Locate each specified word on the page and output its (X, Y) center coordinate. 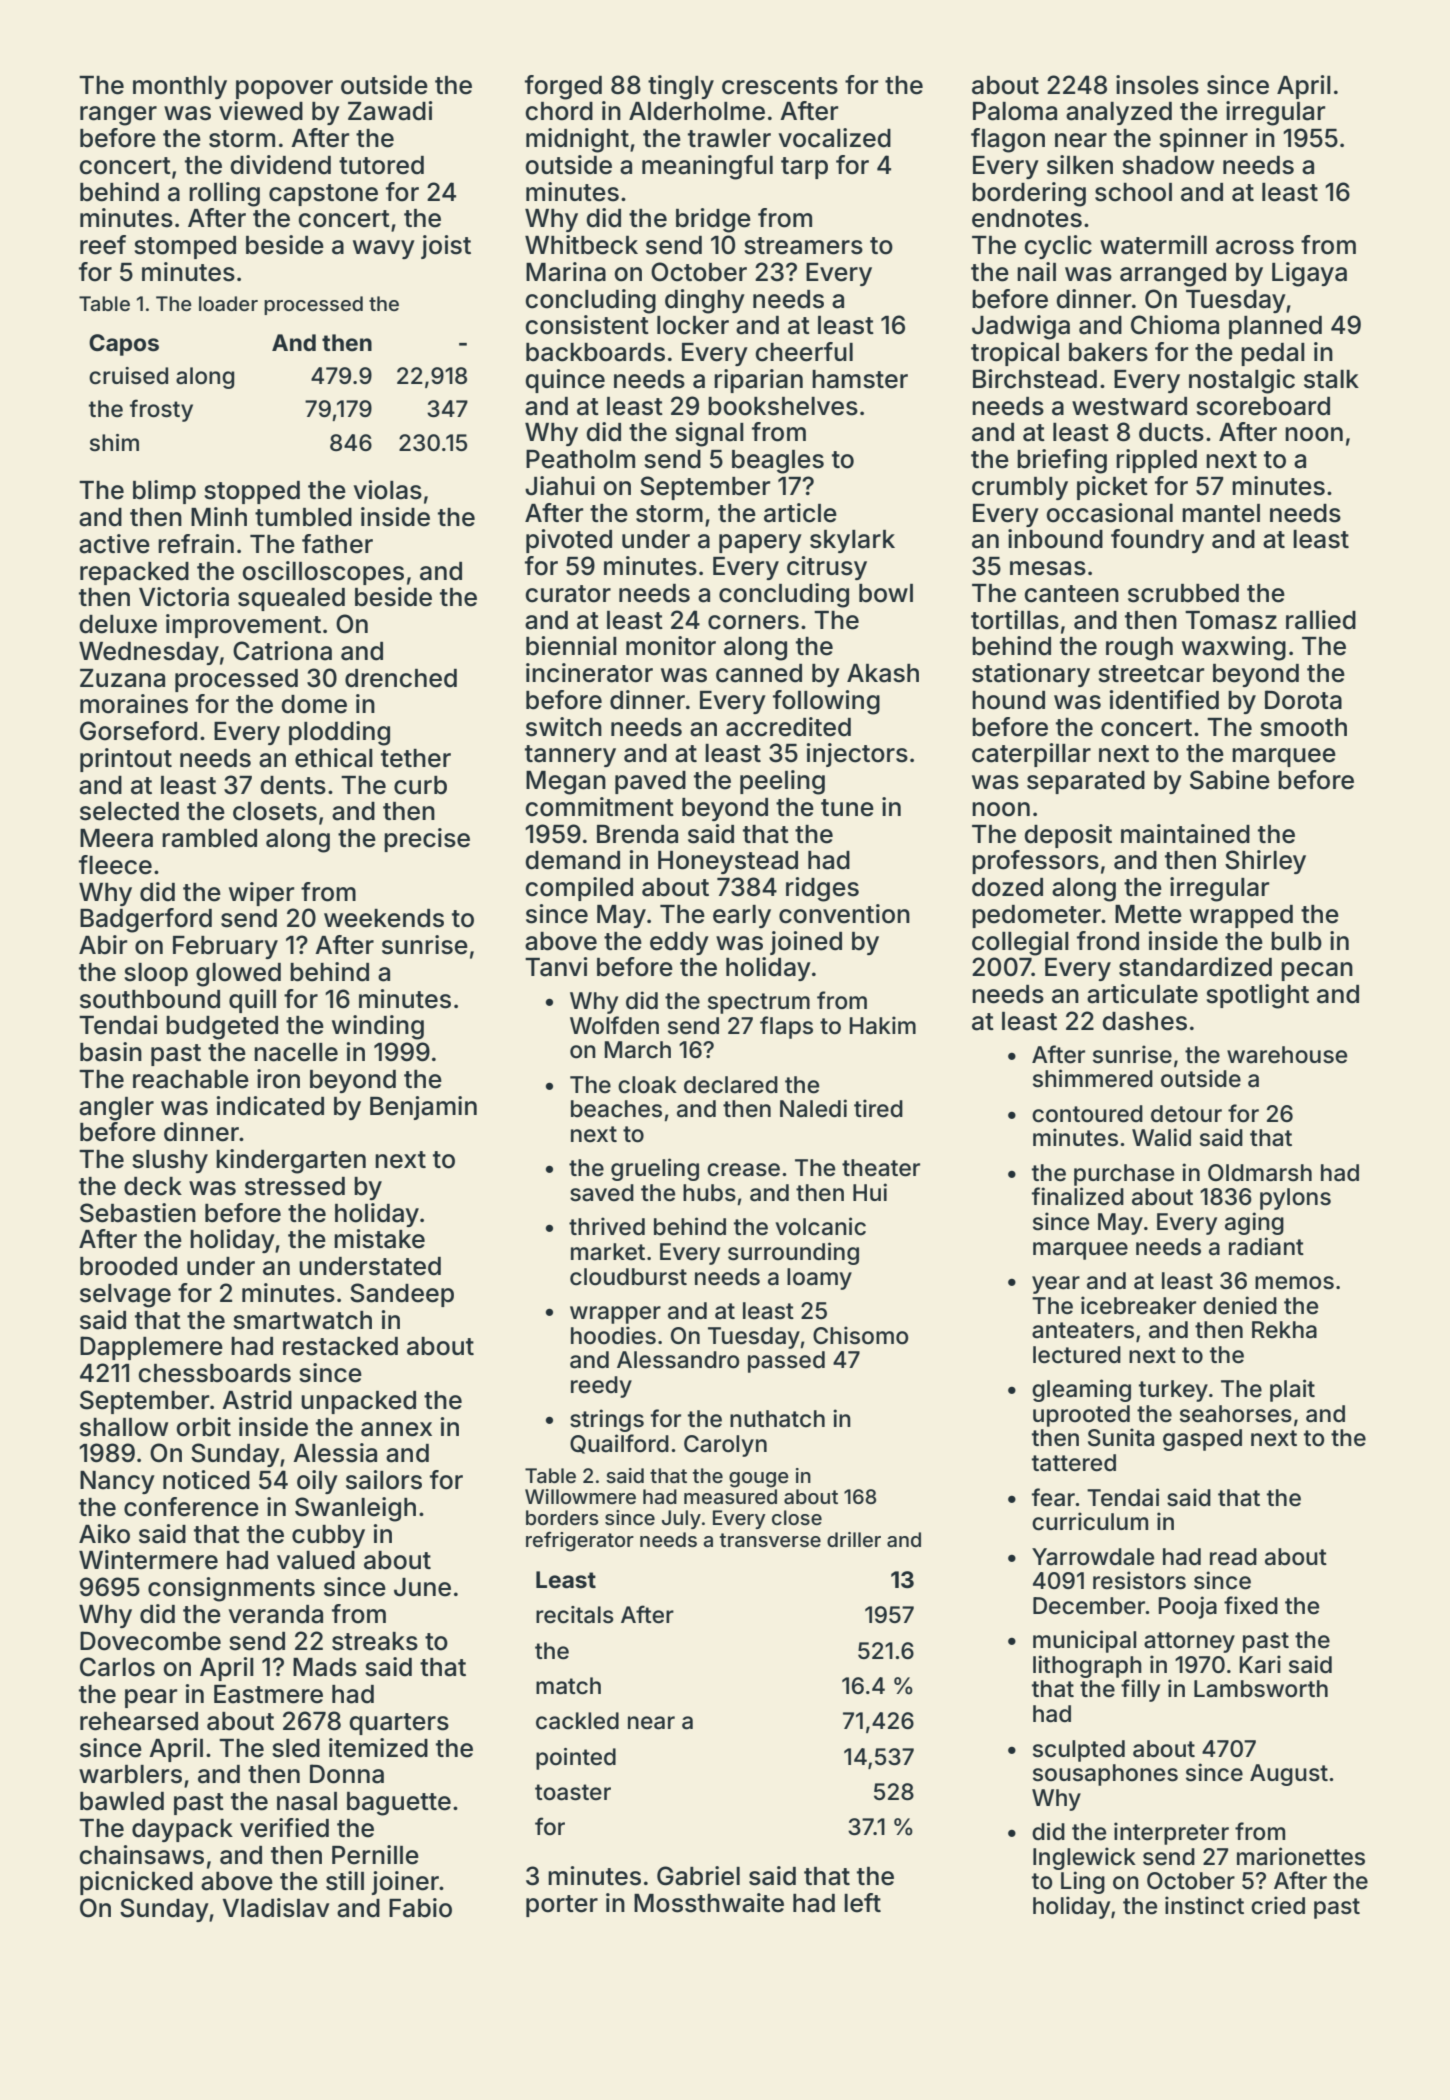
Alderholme (697, 111)
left (862, 1903)
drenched (401, 678)
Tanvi (556, 967)
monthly (180, 87)
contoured (1087, 1114)
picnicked (136, 1883)
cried (1278, 1905)
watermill (1153, 245)
